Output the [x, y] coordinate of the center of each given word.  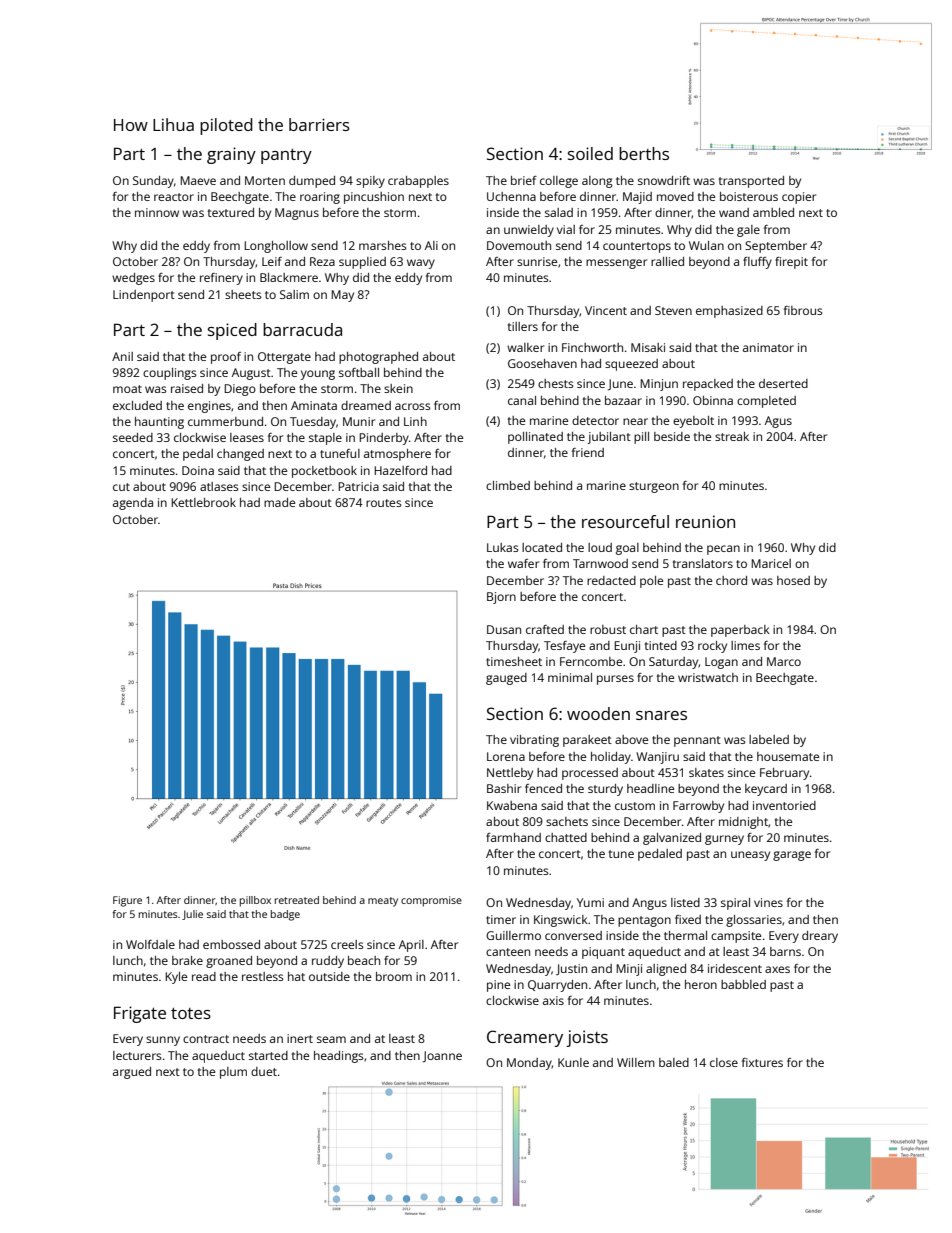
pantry [286, 156]
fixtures [762, 1062]
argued [132, 1073]
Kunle [573, 1062]
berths [644, 153]
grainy [231, 155]
